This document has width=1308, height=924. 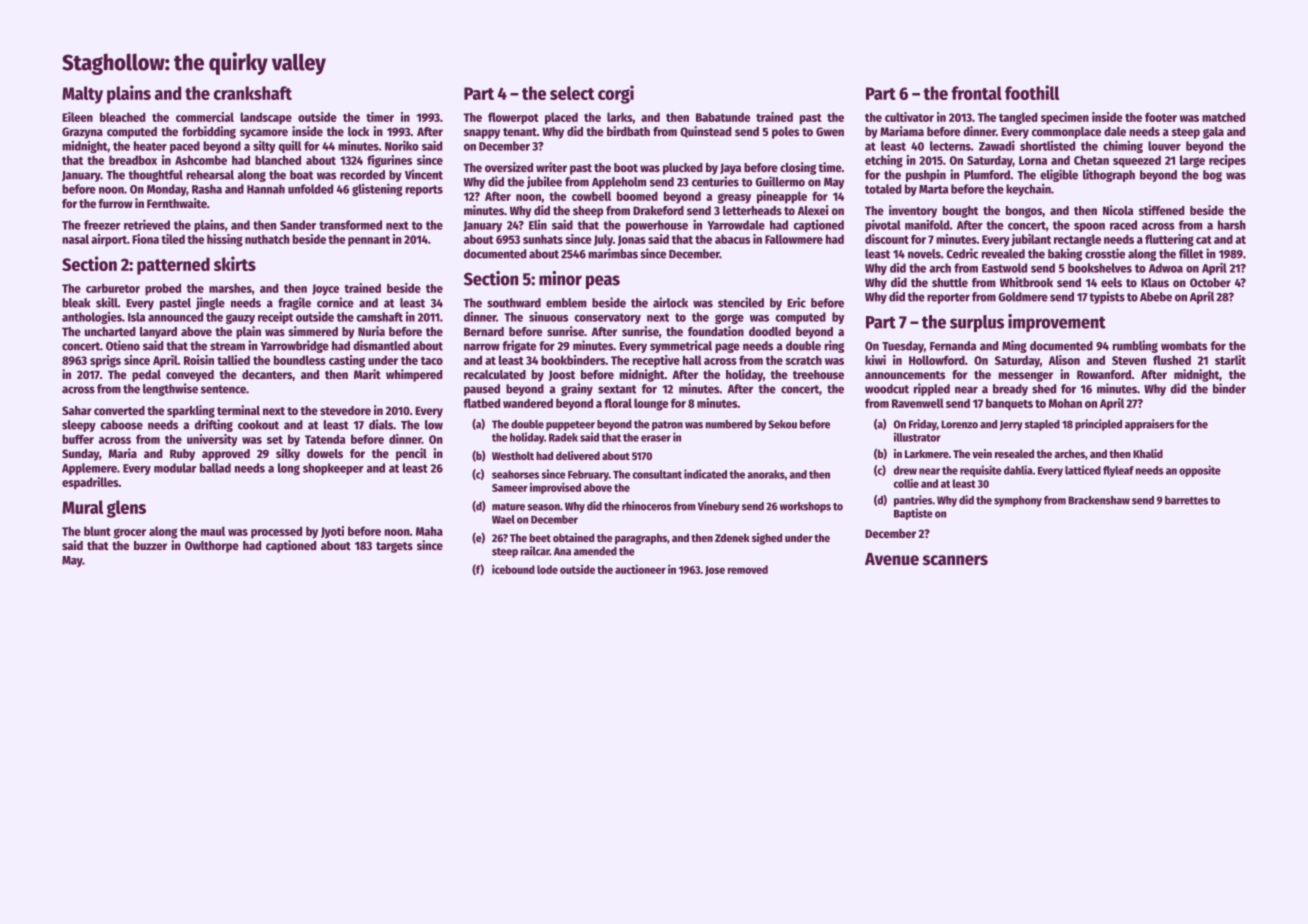 What do you see at coordinates (723, 117) in the document?
I see `Babatunde` at bounding box center [723, 117].
